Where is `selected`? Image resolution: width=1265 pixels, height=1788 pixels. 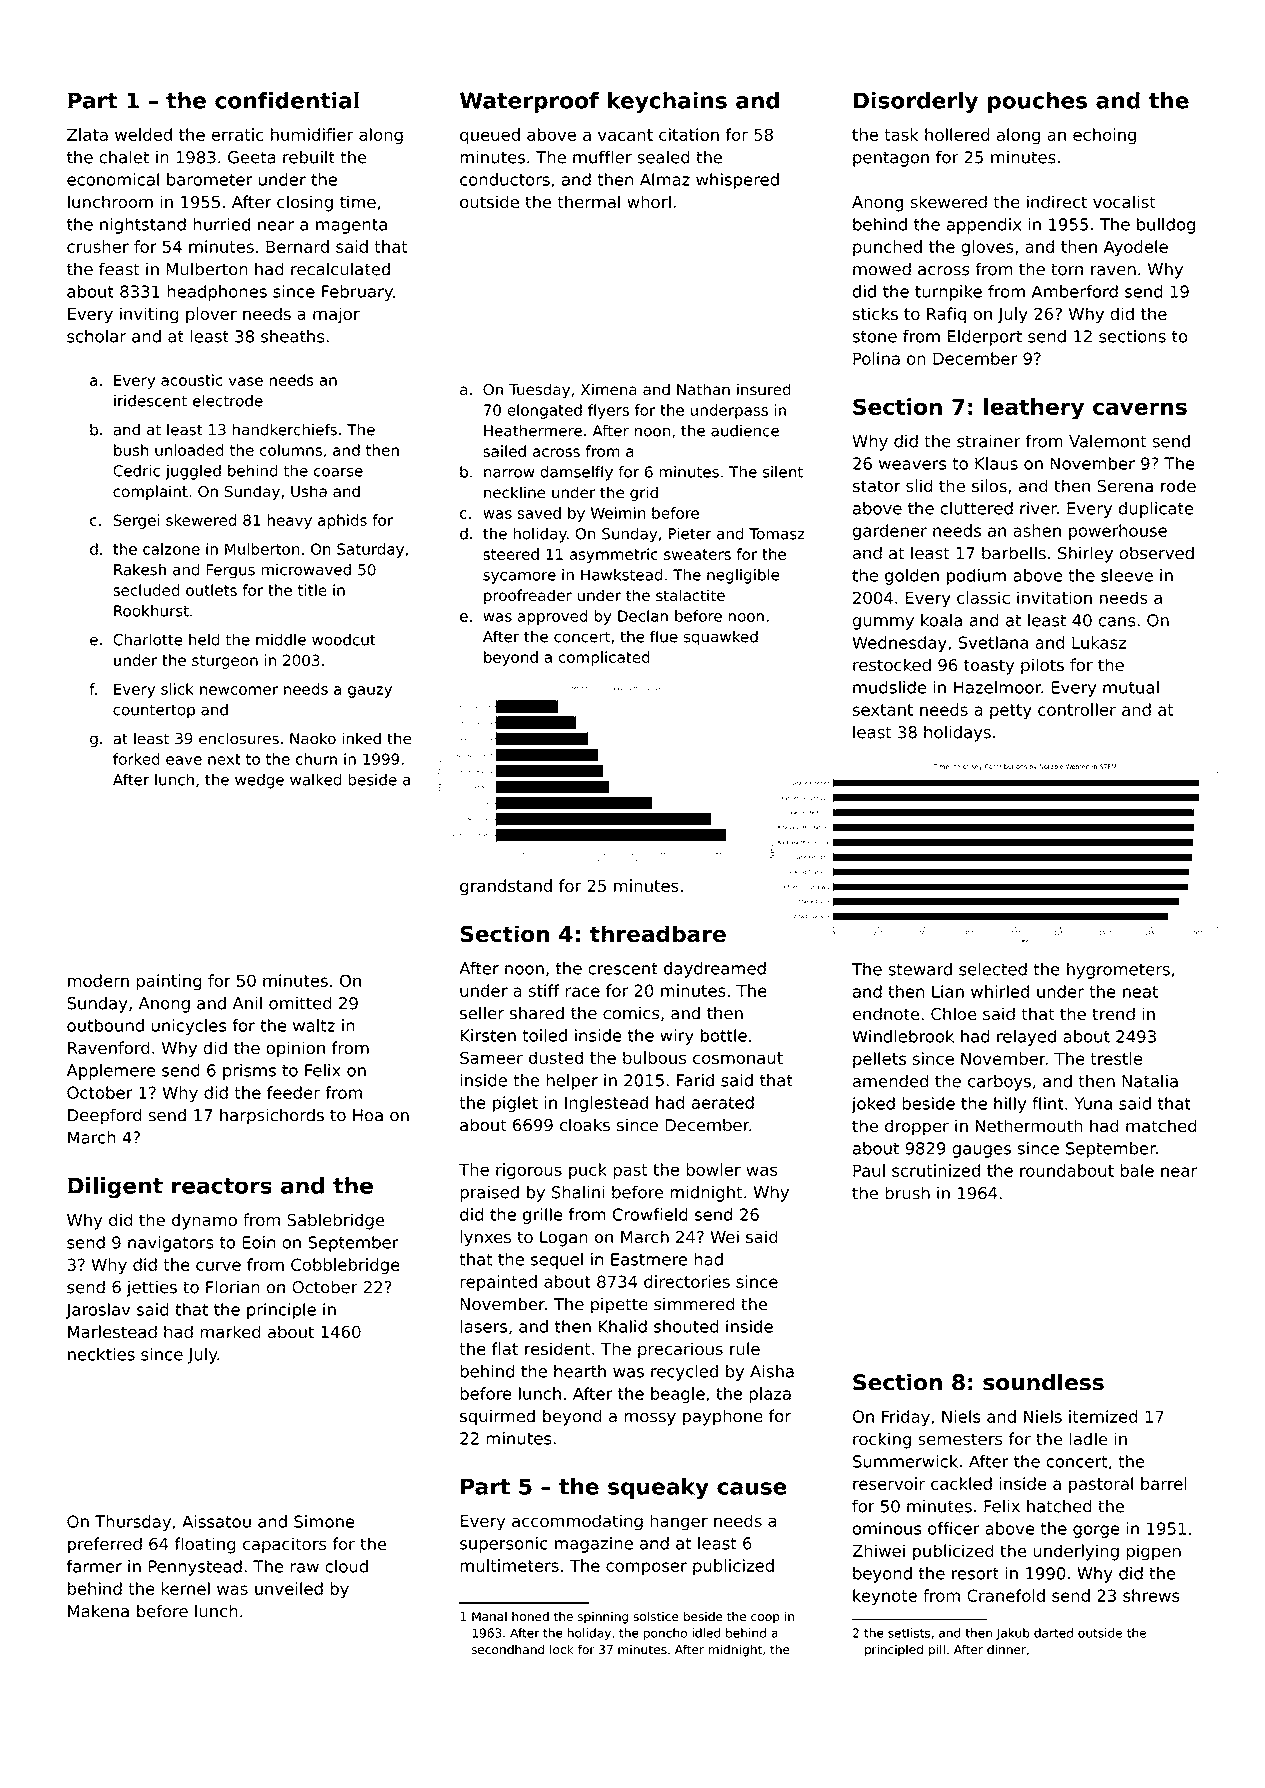 selected is located at coordinates (993, 969).
